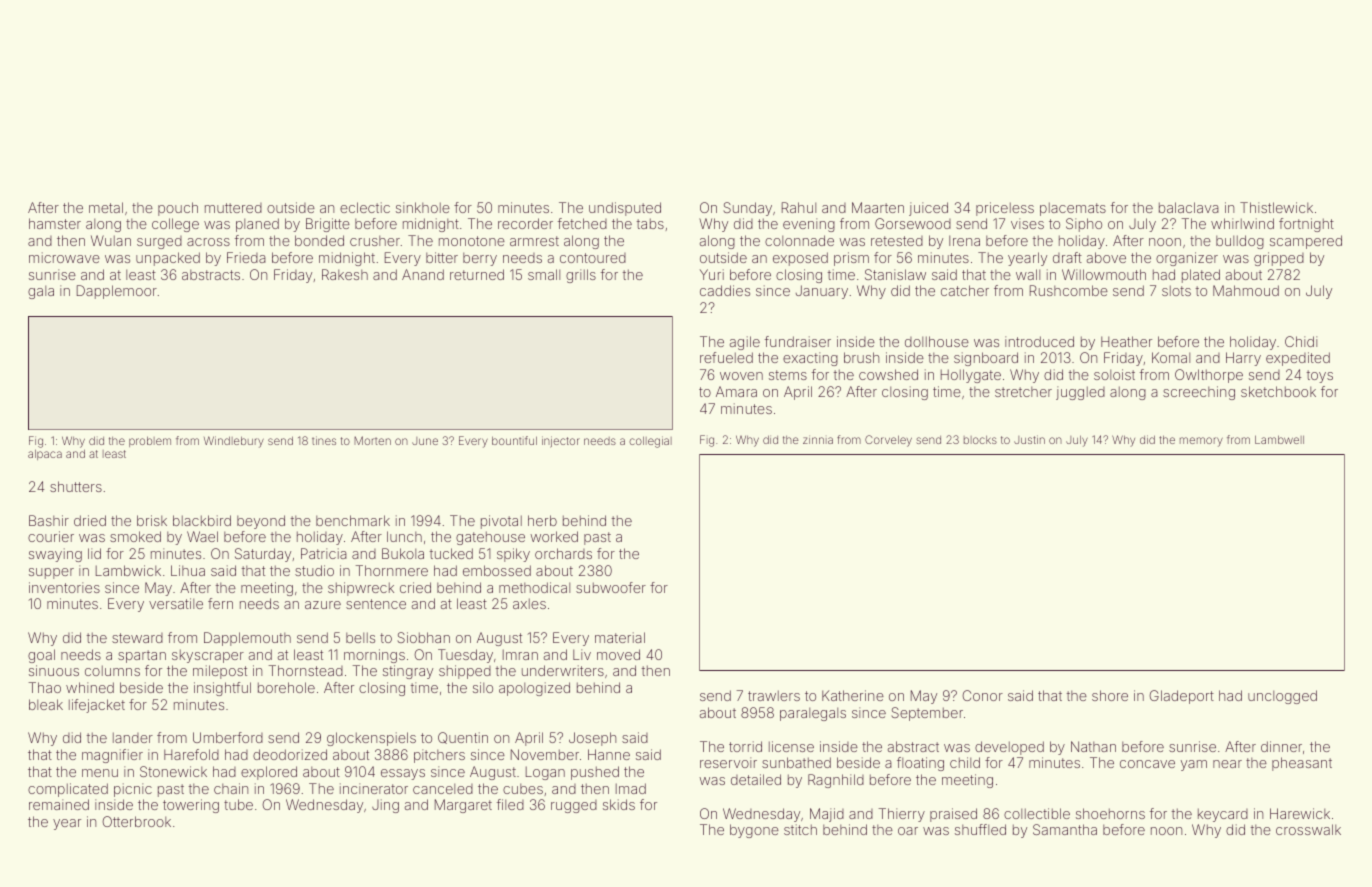 This document has height=887, width=1372. I want to click on tube, so click(238, 804).
